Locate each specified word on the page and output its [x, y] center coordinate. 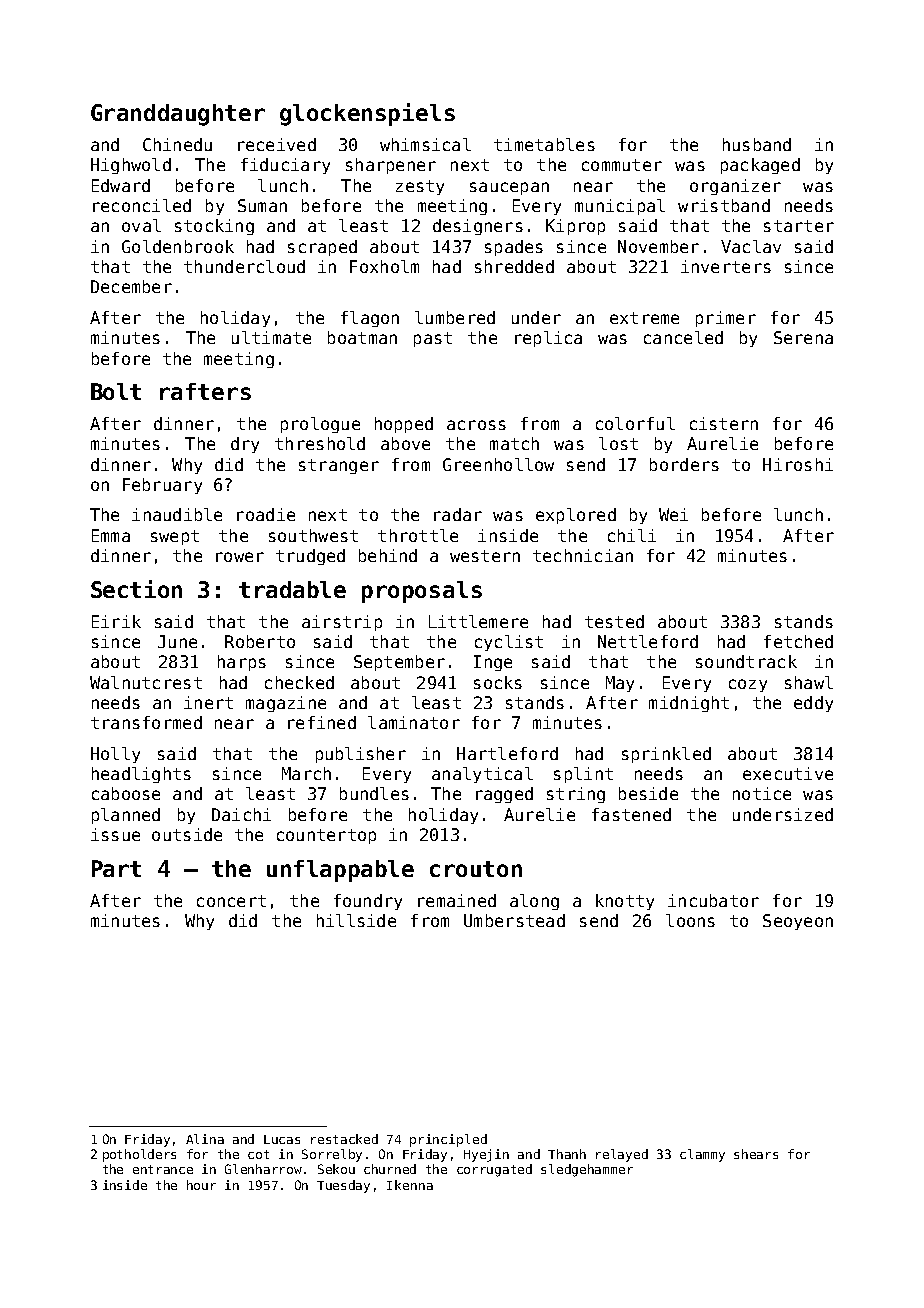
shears [756, 1154]
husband [757, 144]
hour [201, 1185]
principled [448, 1140]
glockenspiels [367, 114]
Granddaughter [178, 115]
